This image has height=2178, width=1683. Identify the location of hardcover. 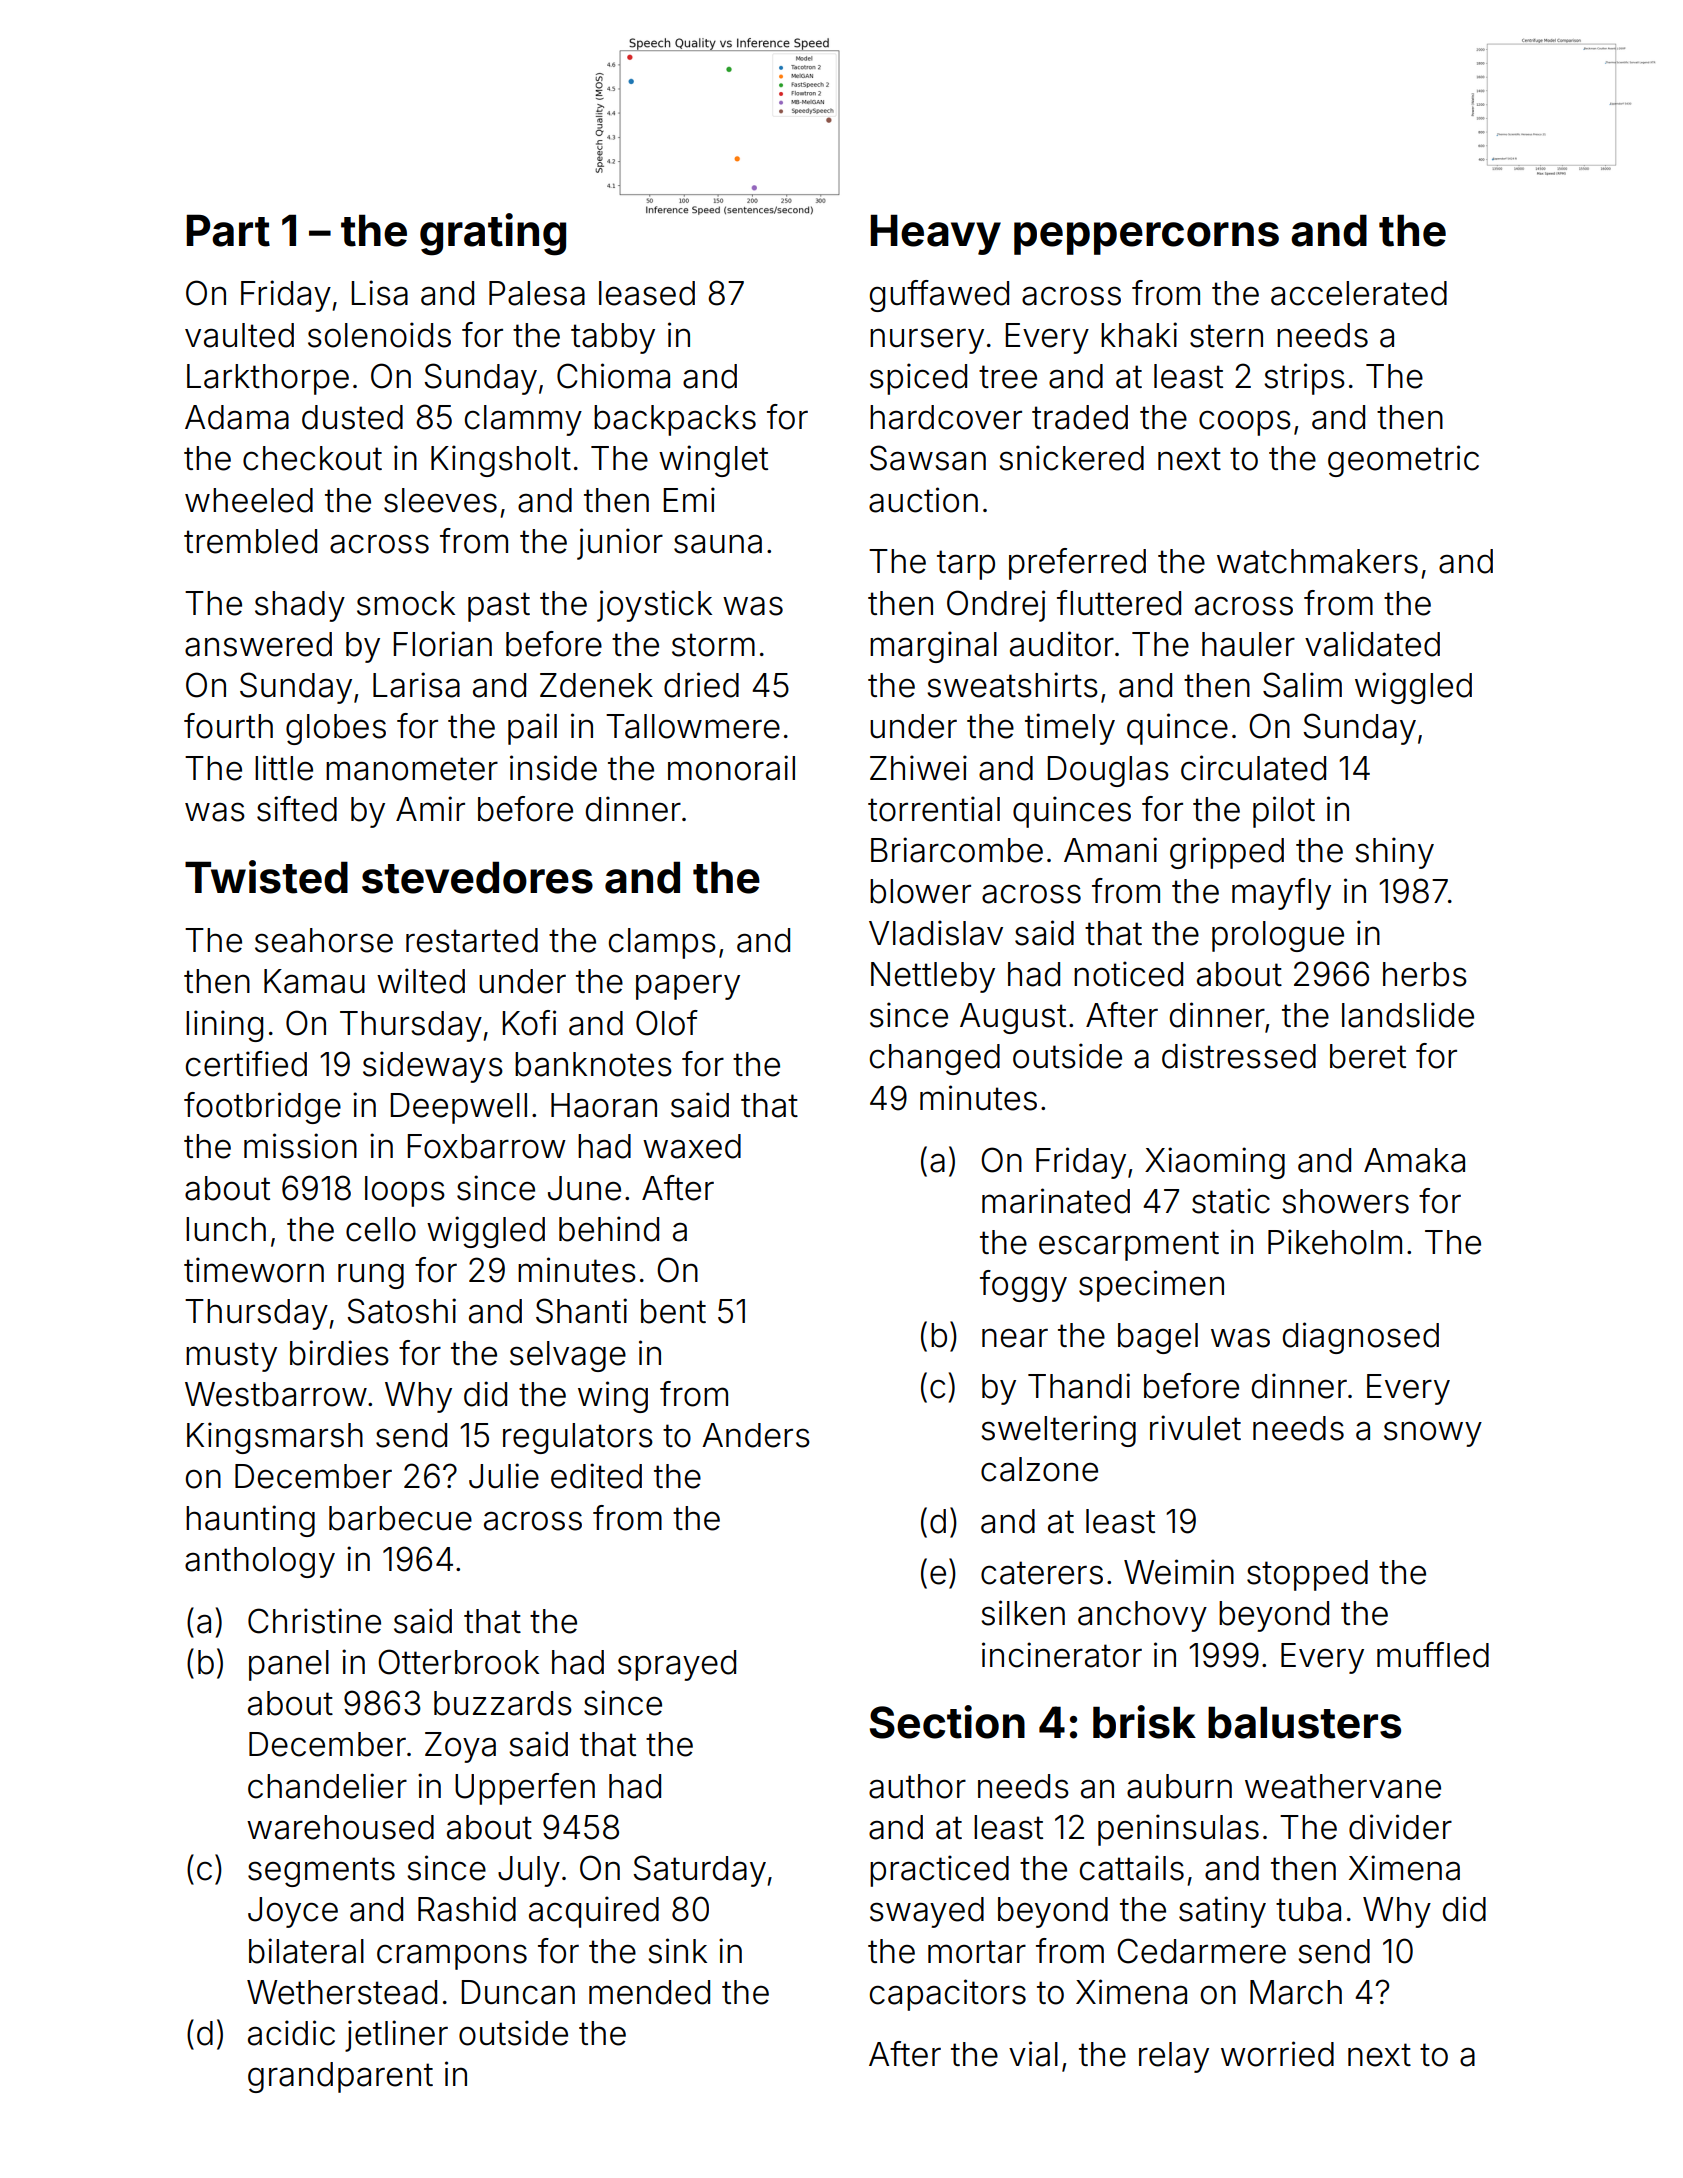
(946, 417).
